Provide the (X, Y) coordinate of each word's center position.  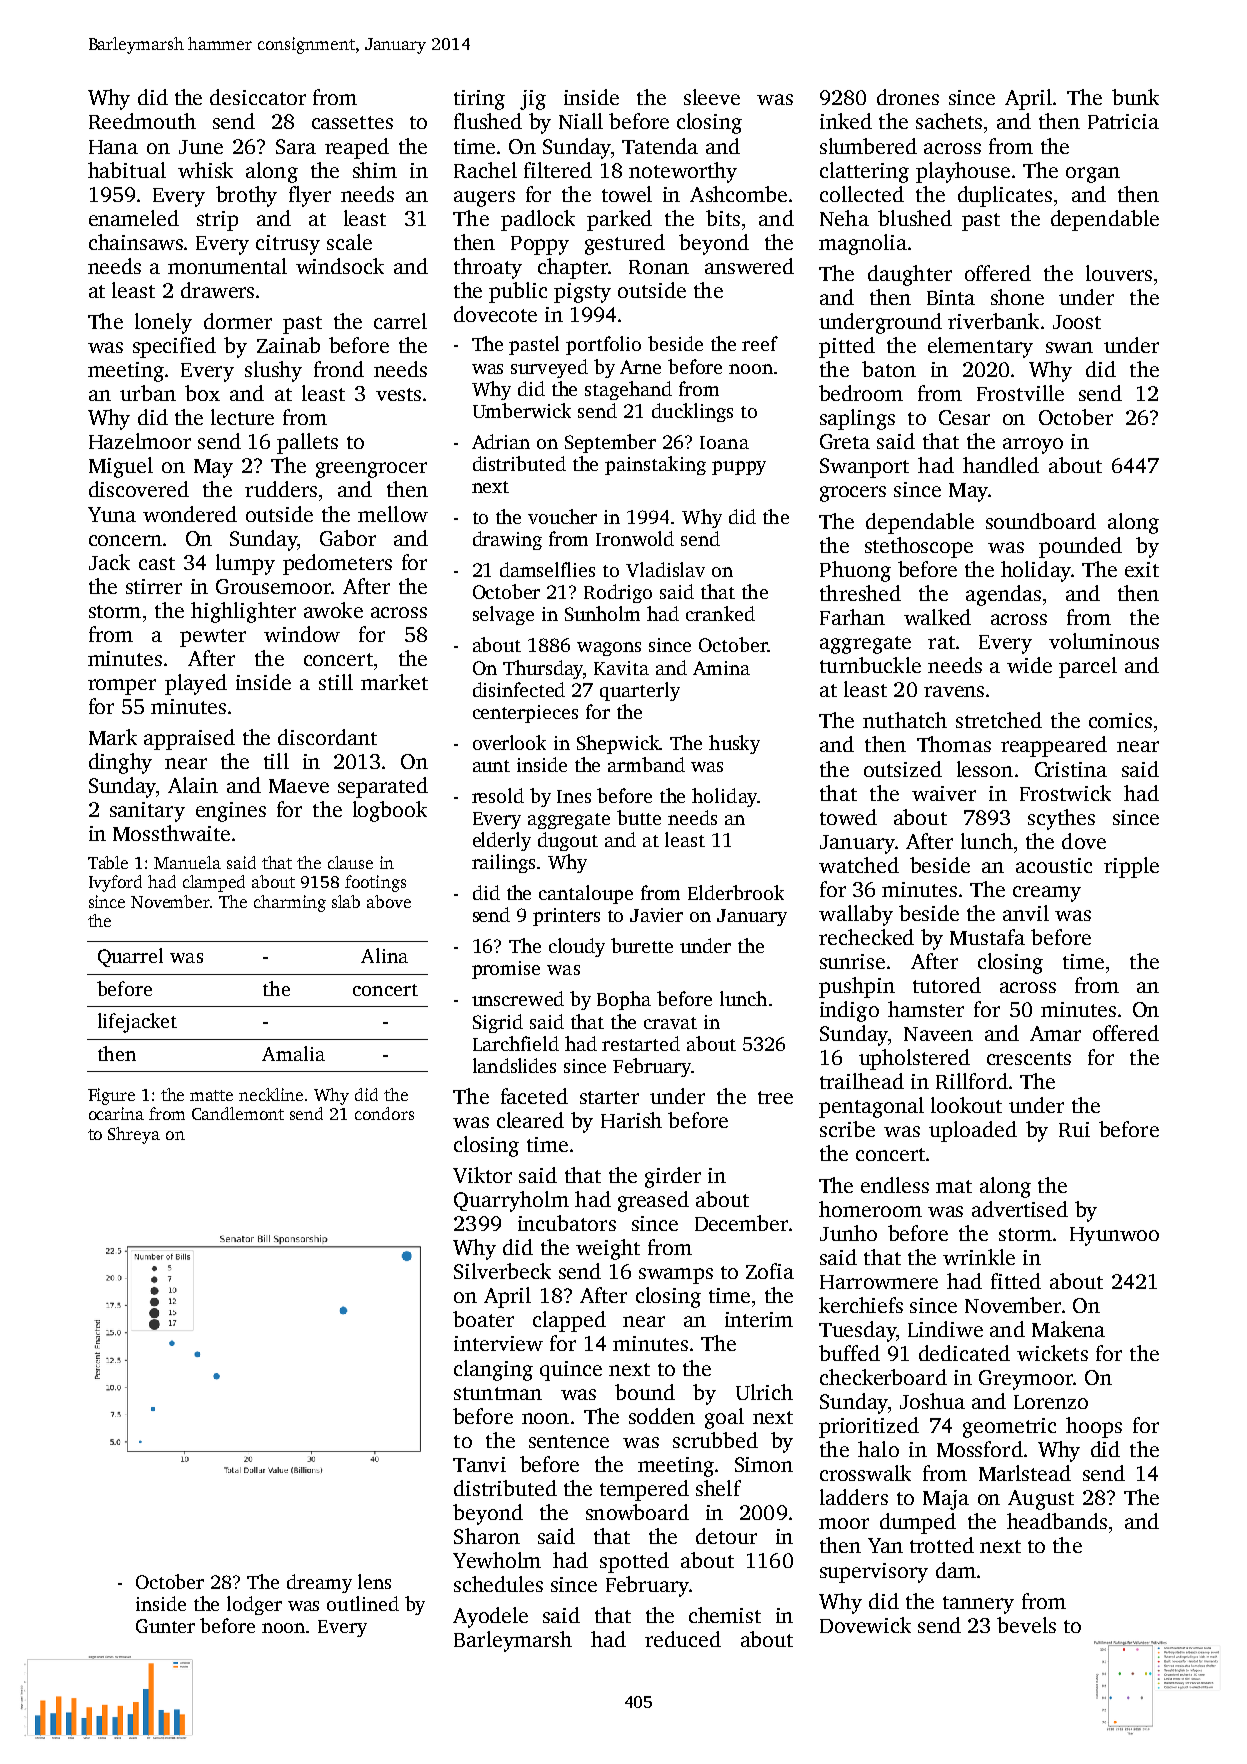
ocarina (116, 1113)
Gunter (165, 1626)
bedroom (861, 393)
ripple (1131, 867)
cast (157, 563)
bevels (1026, 1625)
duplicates (1005, 196)
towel (627, 194)
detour (726, 1536)
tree (775, 1097)
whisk (205, 170)
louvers (1119, 273)
